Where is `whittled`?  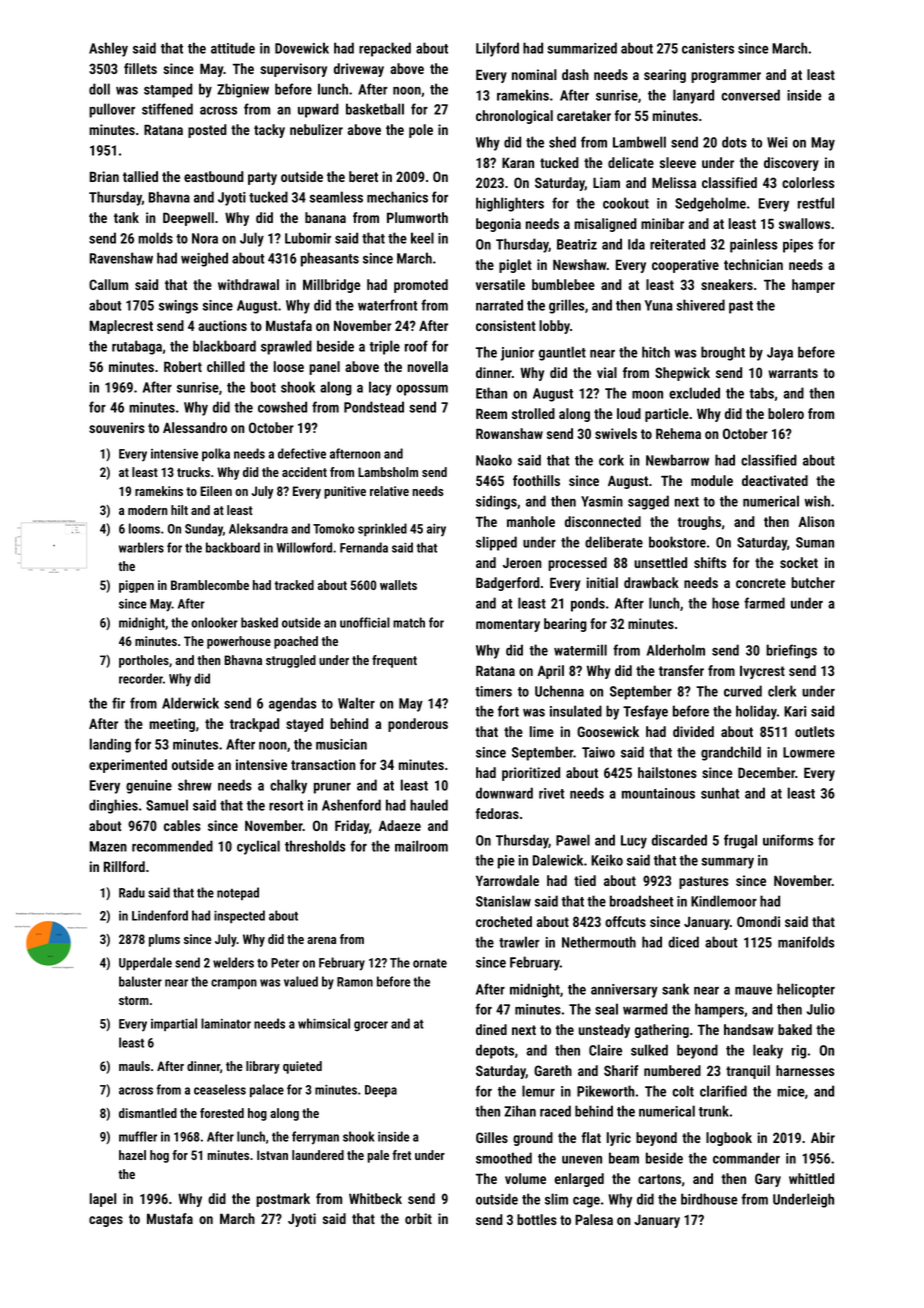 whittled is located at coordinates (811, 1178).
